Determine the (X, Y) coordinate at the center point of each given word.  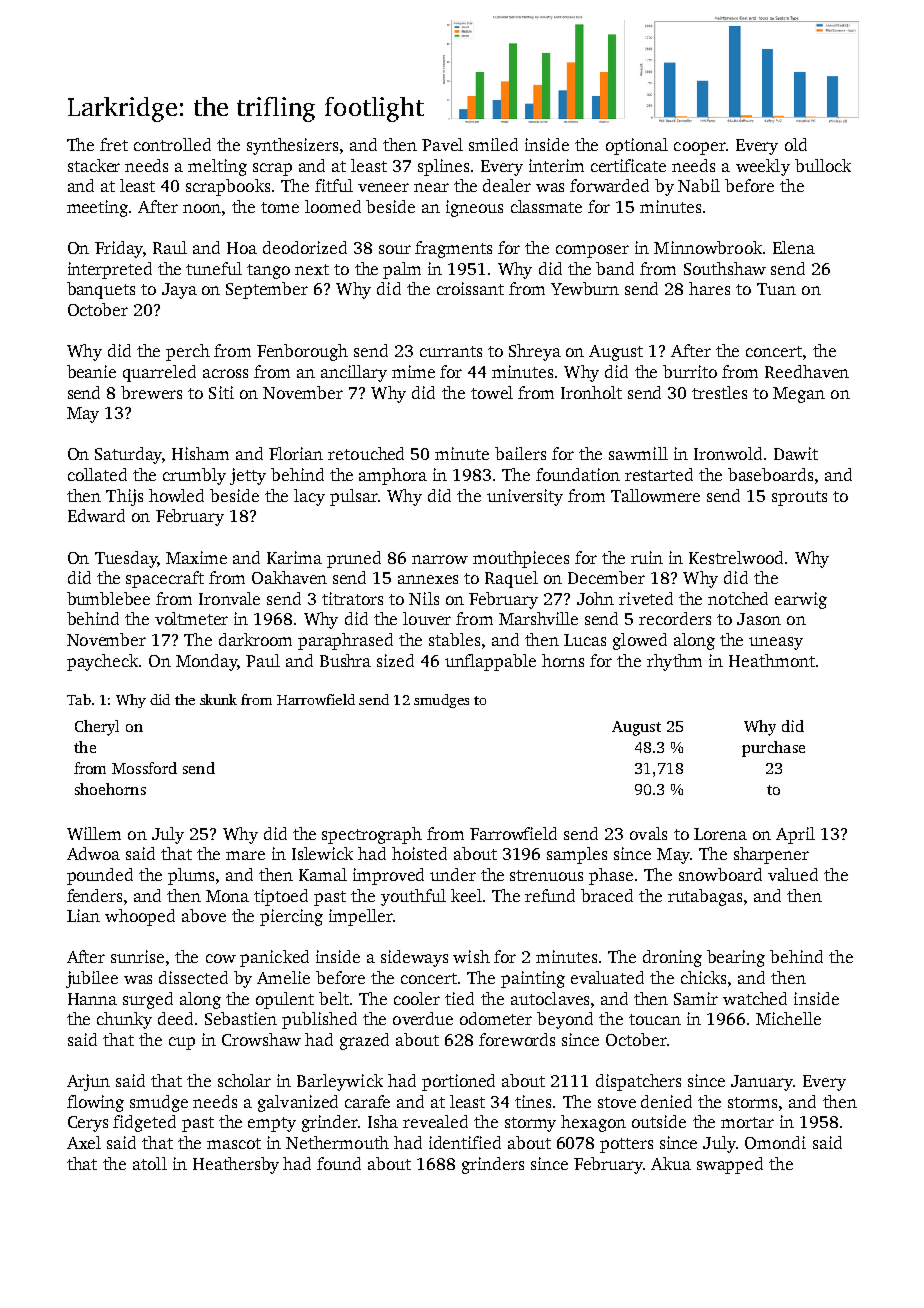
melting (217, 167)
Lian (83, 915)
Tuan (776, 289)
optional (637, 146)
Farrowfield (513, 833)
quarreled (159, 373)
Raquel (511, 579)
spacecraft (165, 579)
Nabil (699, 185)
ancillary (354, 373)
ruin (647, 557)
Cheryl (97, 728)
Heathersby (236, 1165)
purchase (773, 749)
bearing (736, 958)
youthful (413, 897)
